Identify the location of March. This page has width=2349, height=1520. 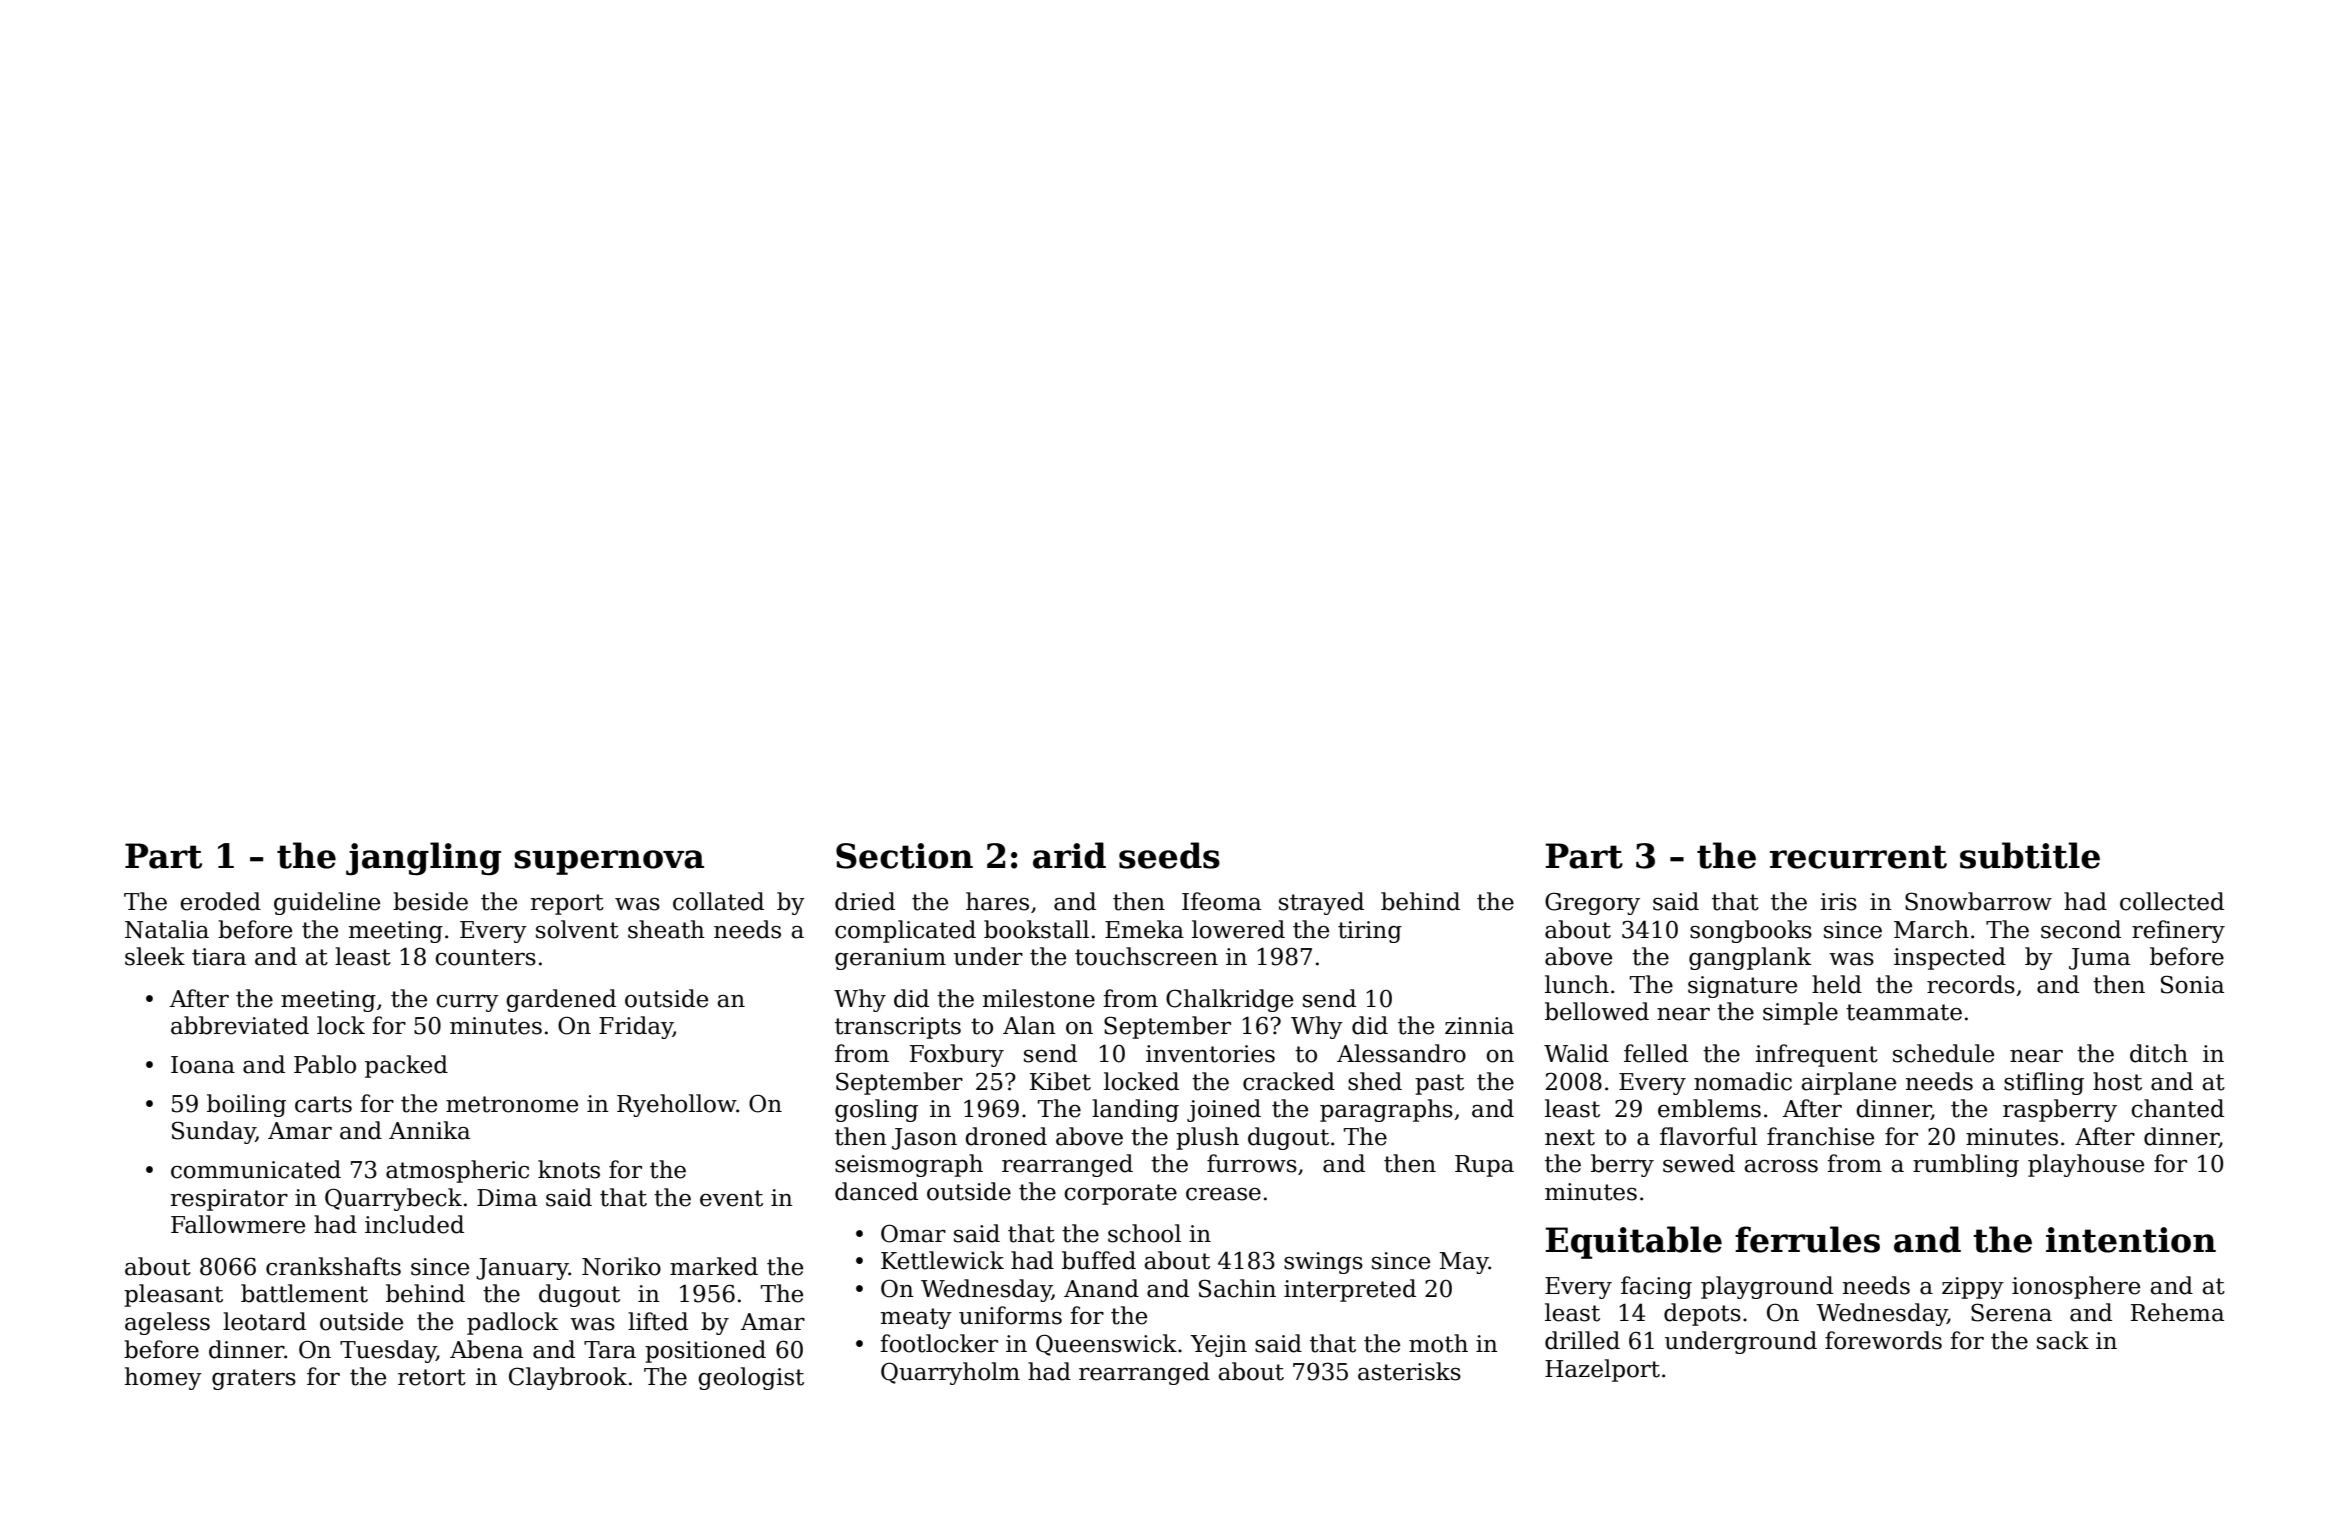
(1931, 929).
